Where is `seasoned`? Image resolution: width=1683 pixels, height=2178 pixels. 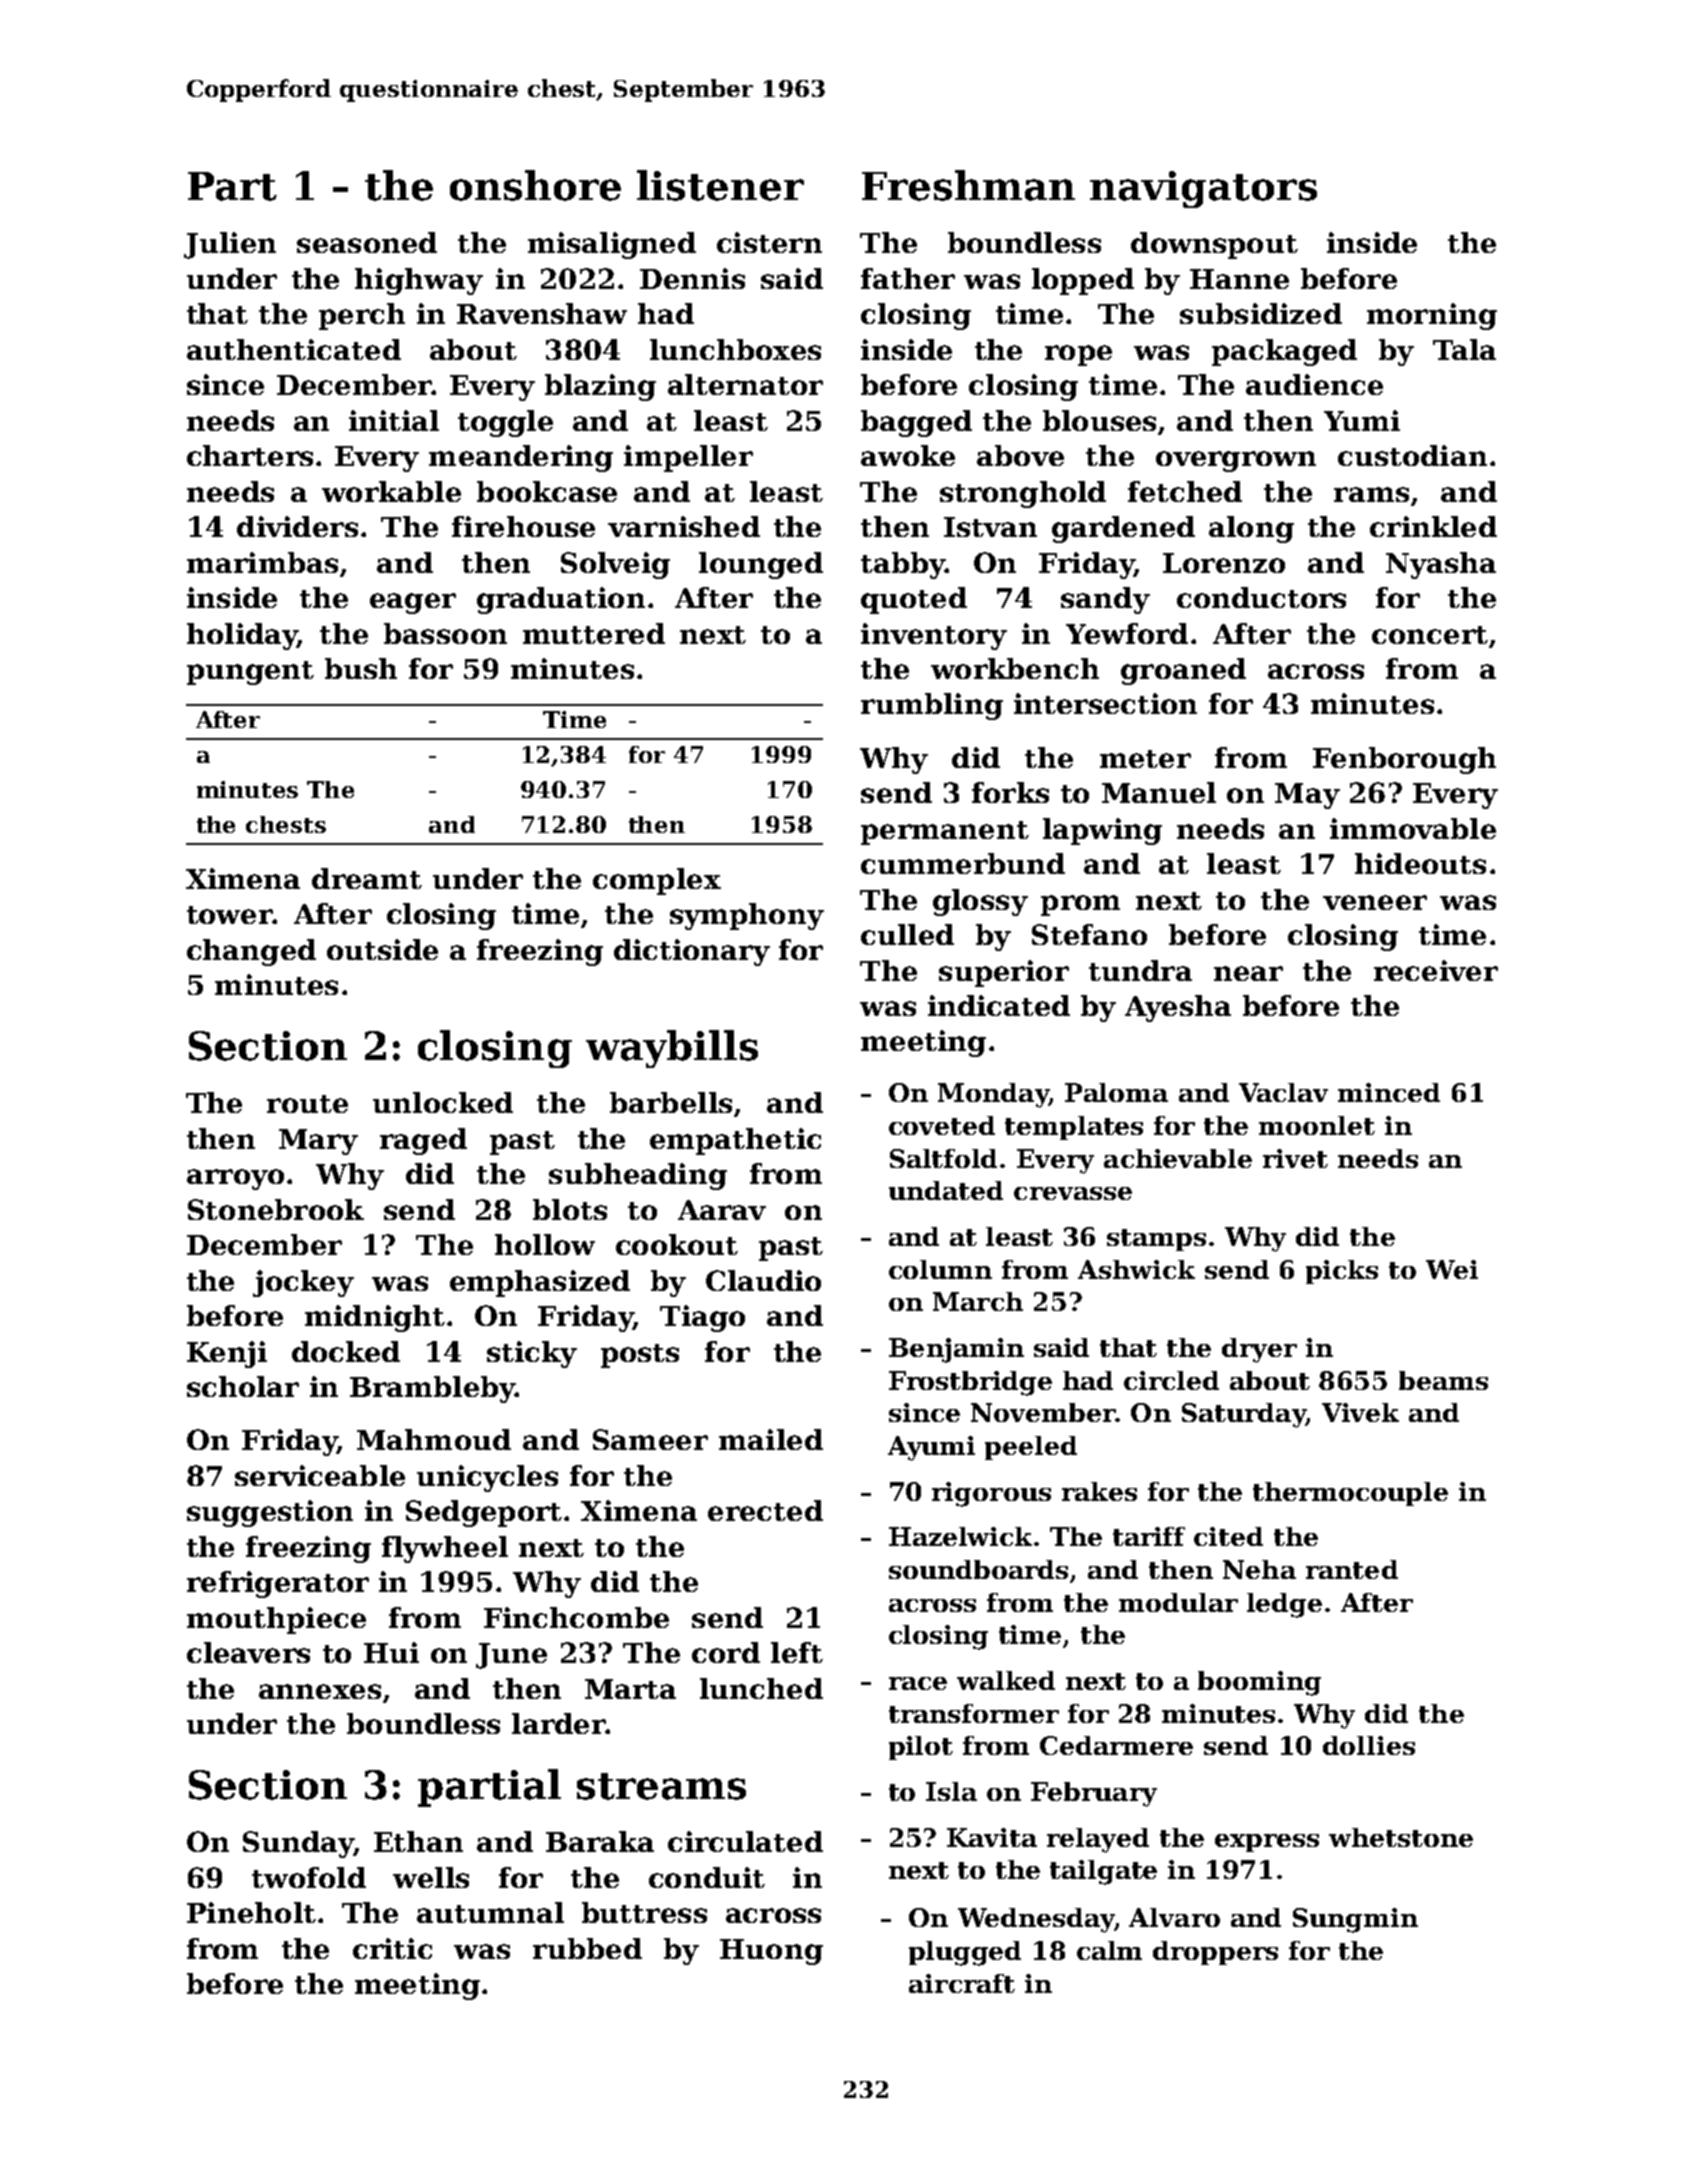 seasoned is located at coordinates (367, 242).
